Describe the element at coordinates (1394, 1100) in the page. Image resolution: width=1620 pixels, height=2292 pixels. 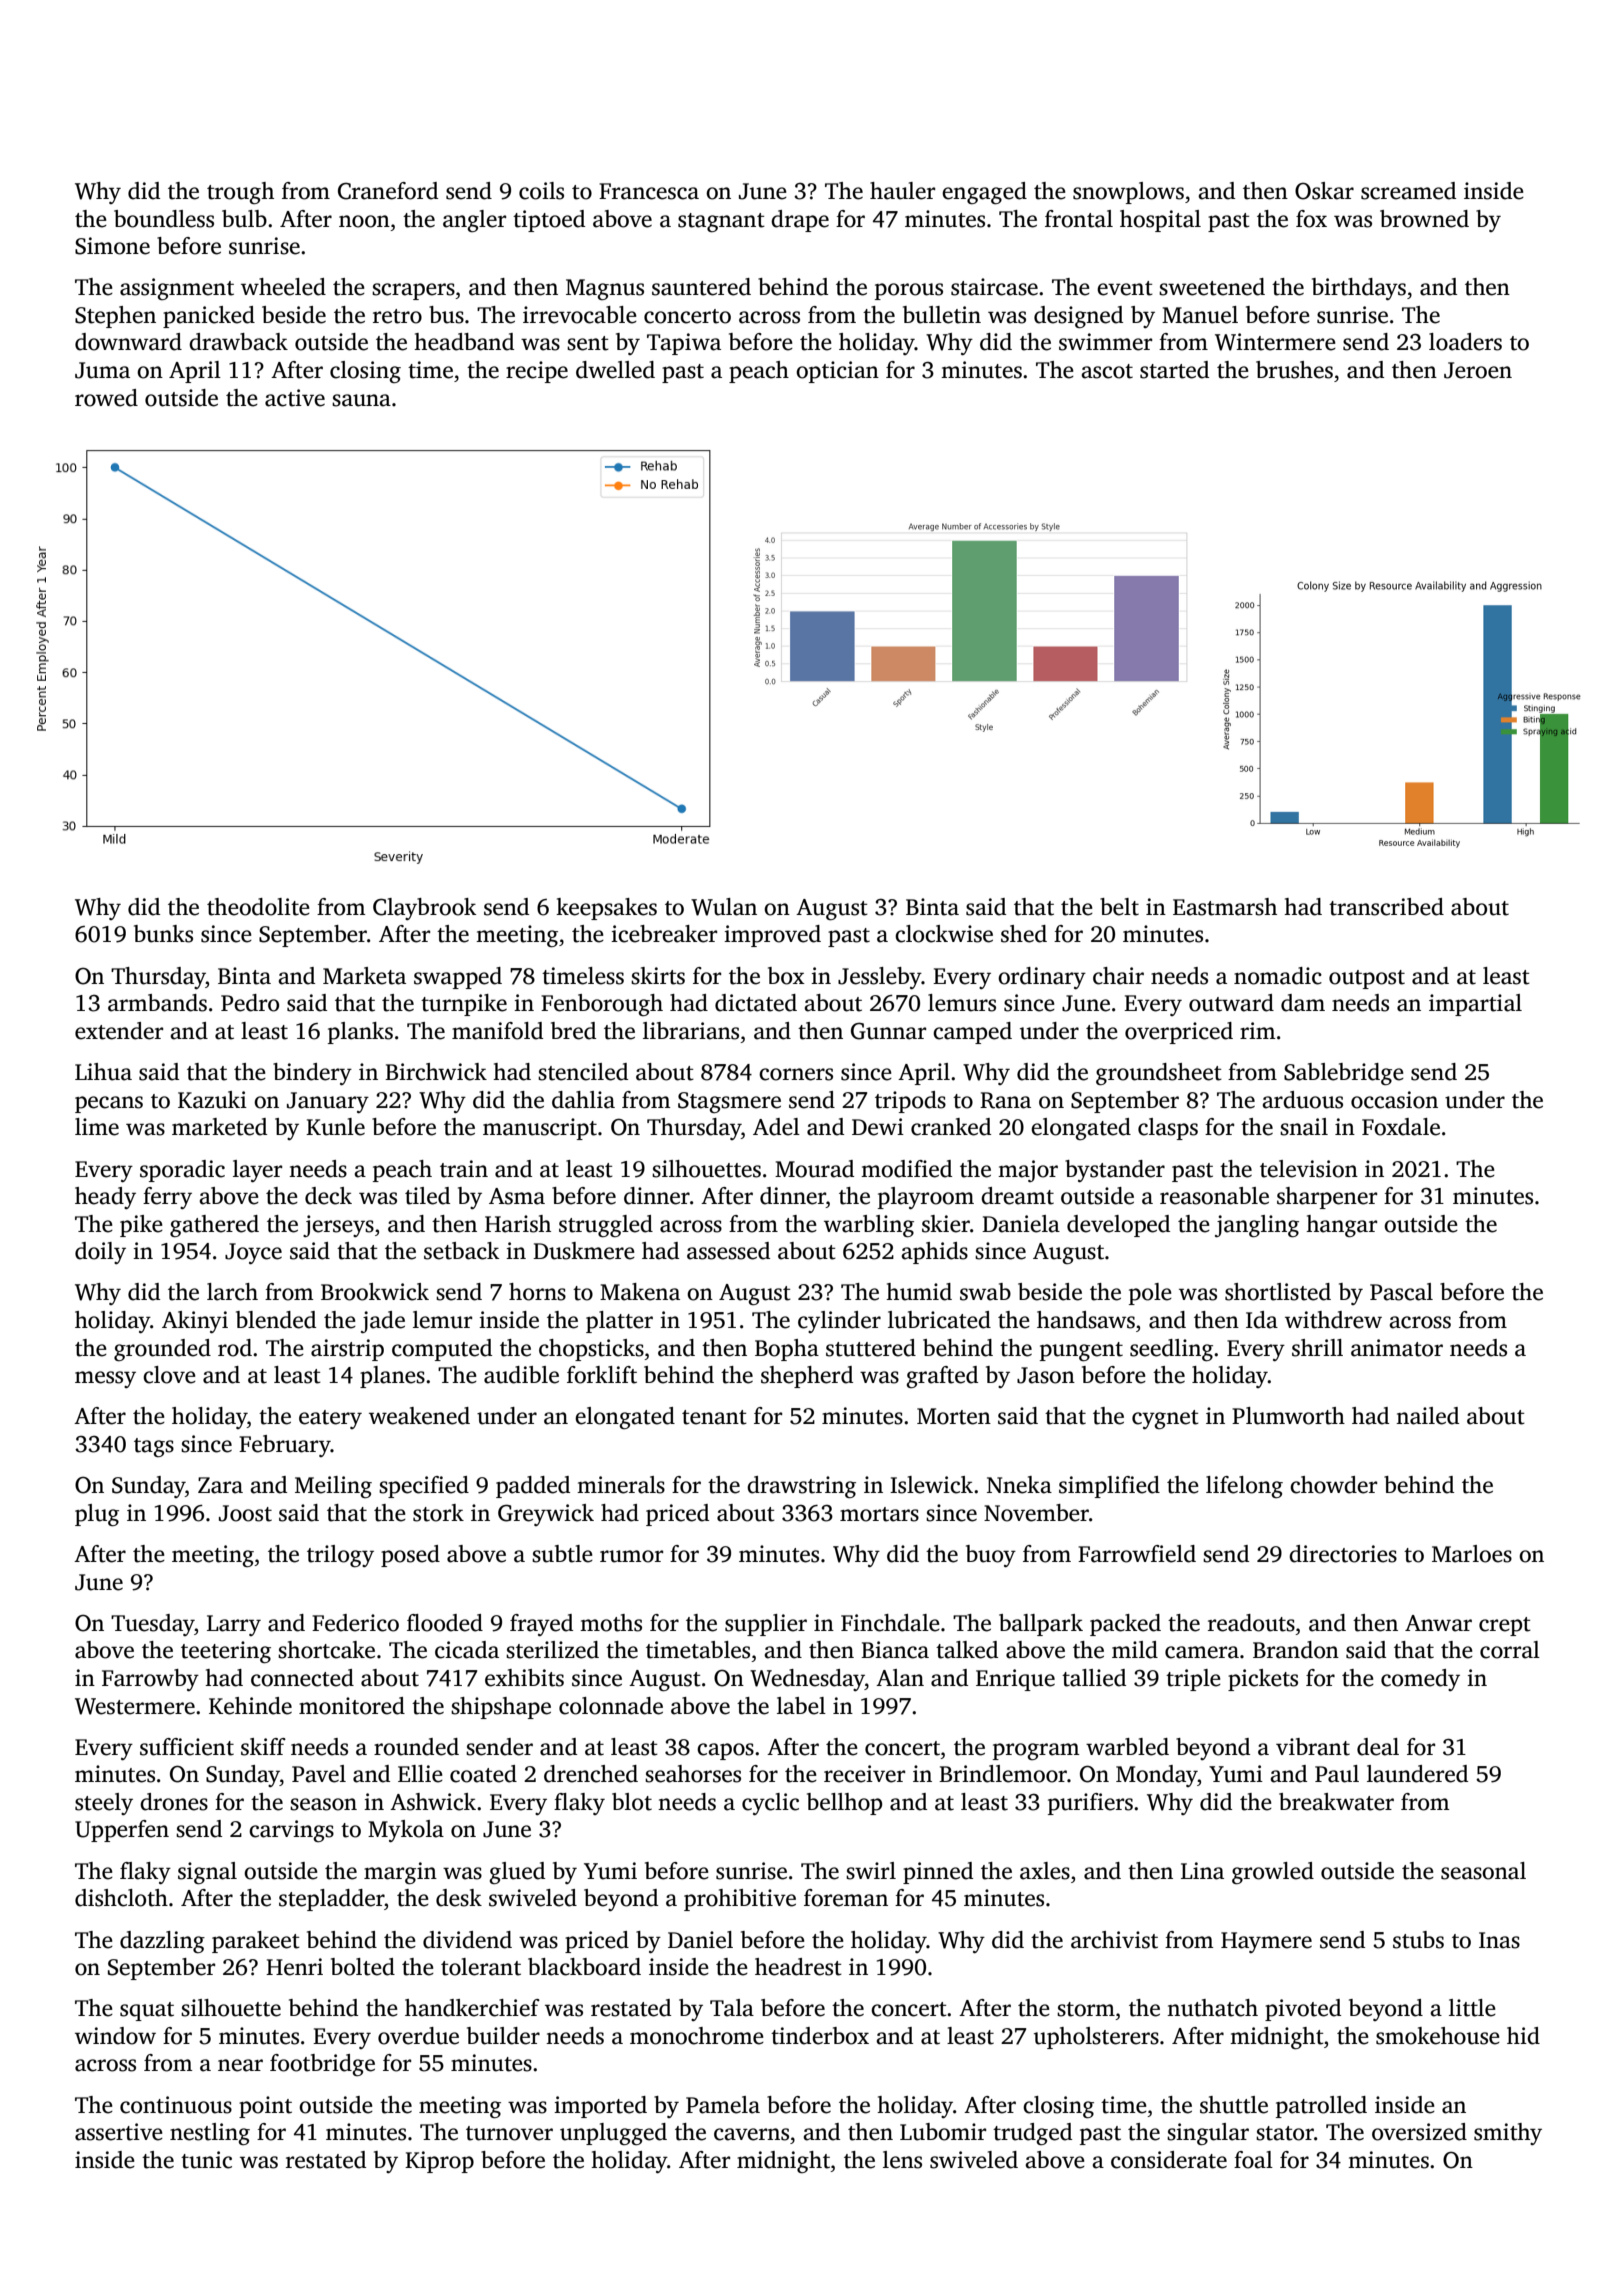
I see `occasion` at that location.
